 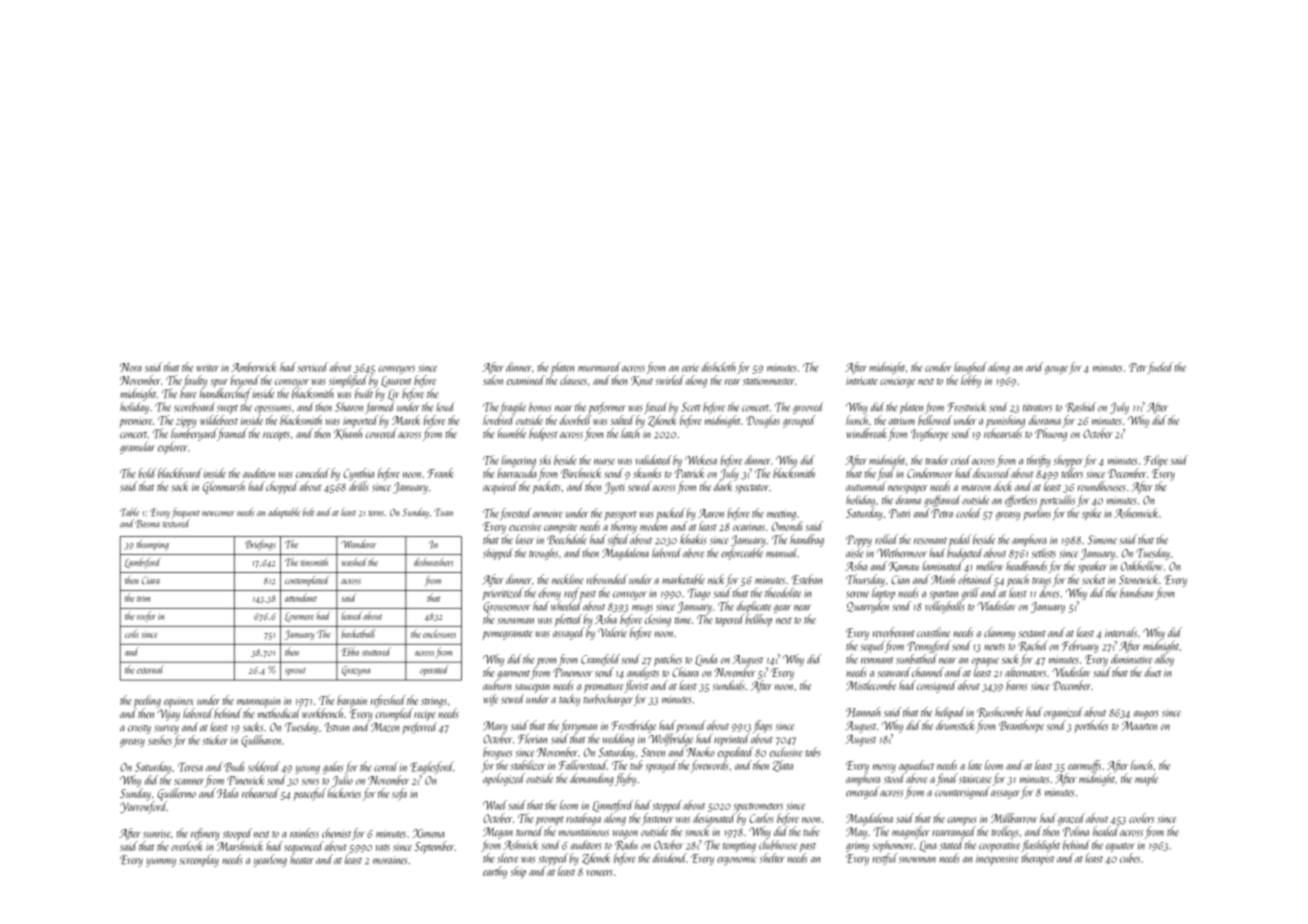 What do you see at coordinates (309, 794) in the screenshot?
I see `peaceful` at bounding box center [309, 794].
